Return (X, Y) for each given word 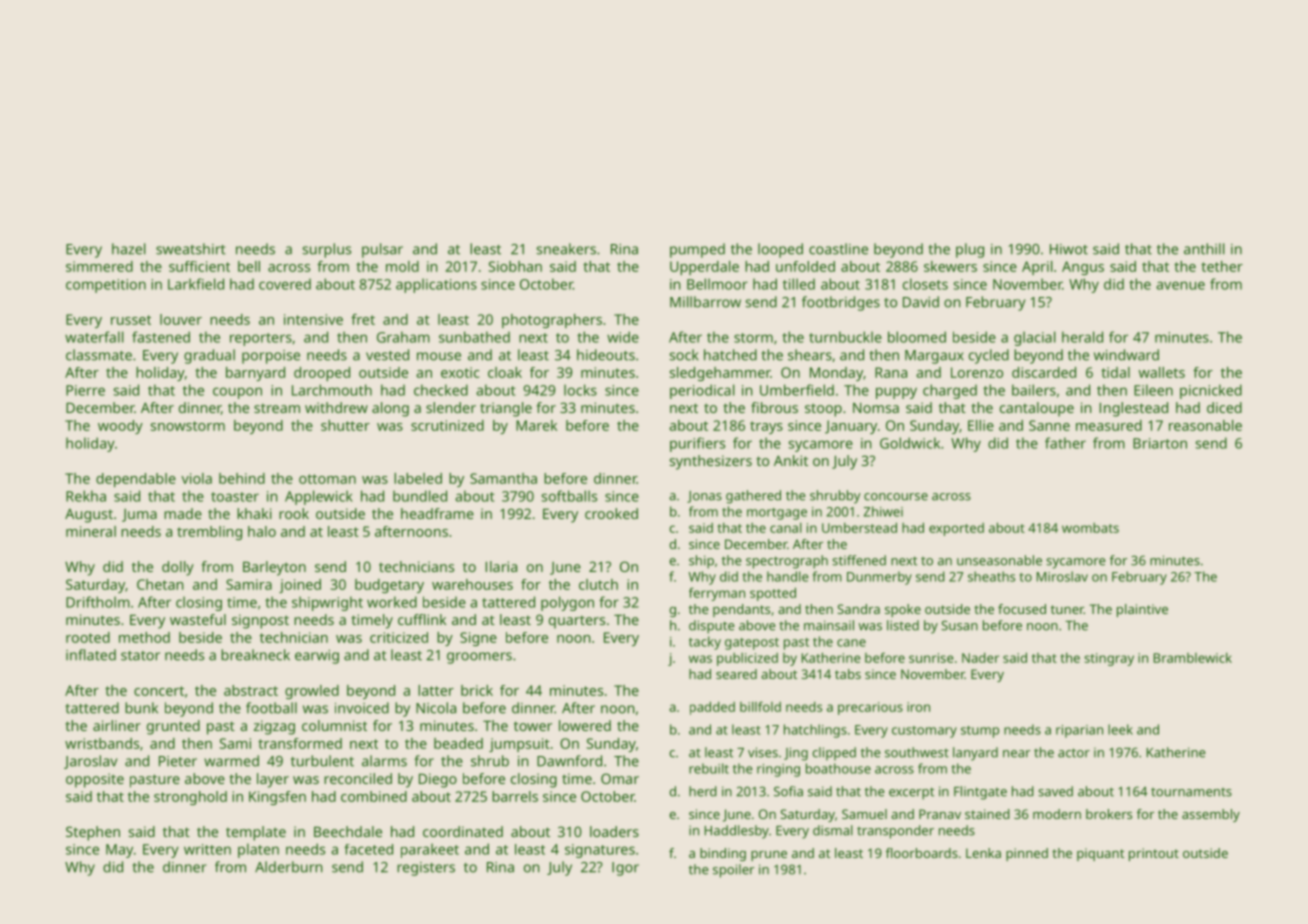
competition (106, 286)
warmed (231, 761)
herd (702, 791)
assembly (1211, 815)
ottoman (327, 479)
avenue (1180, 285)
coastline (838, 249)
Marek (536, 425)
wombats (1090, 528)
